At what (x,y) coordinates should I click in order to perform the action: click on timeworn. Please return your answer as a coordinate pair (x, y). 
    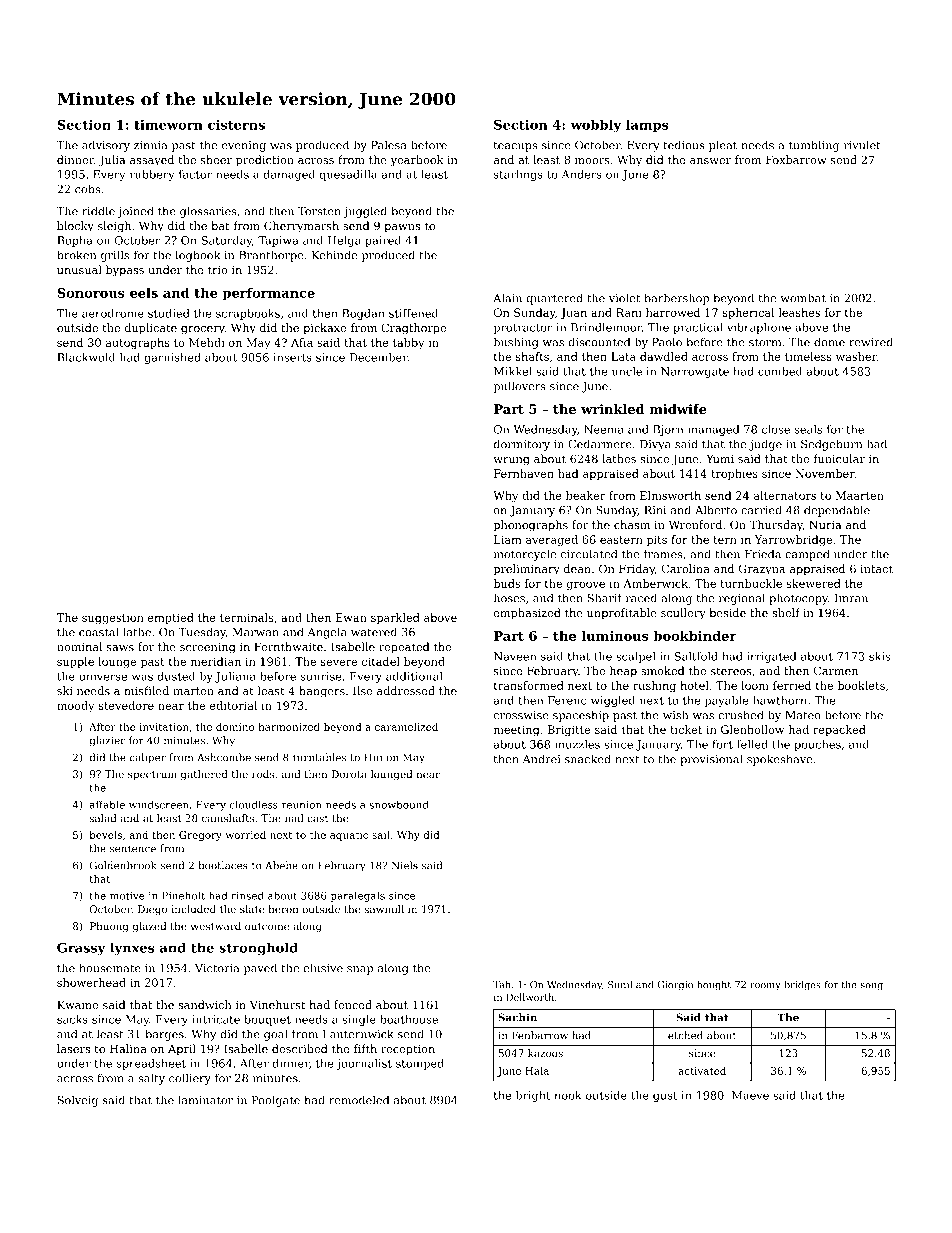
    Looking at the image, I should click on (168, 124).
